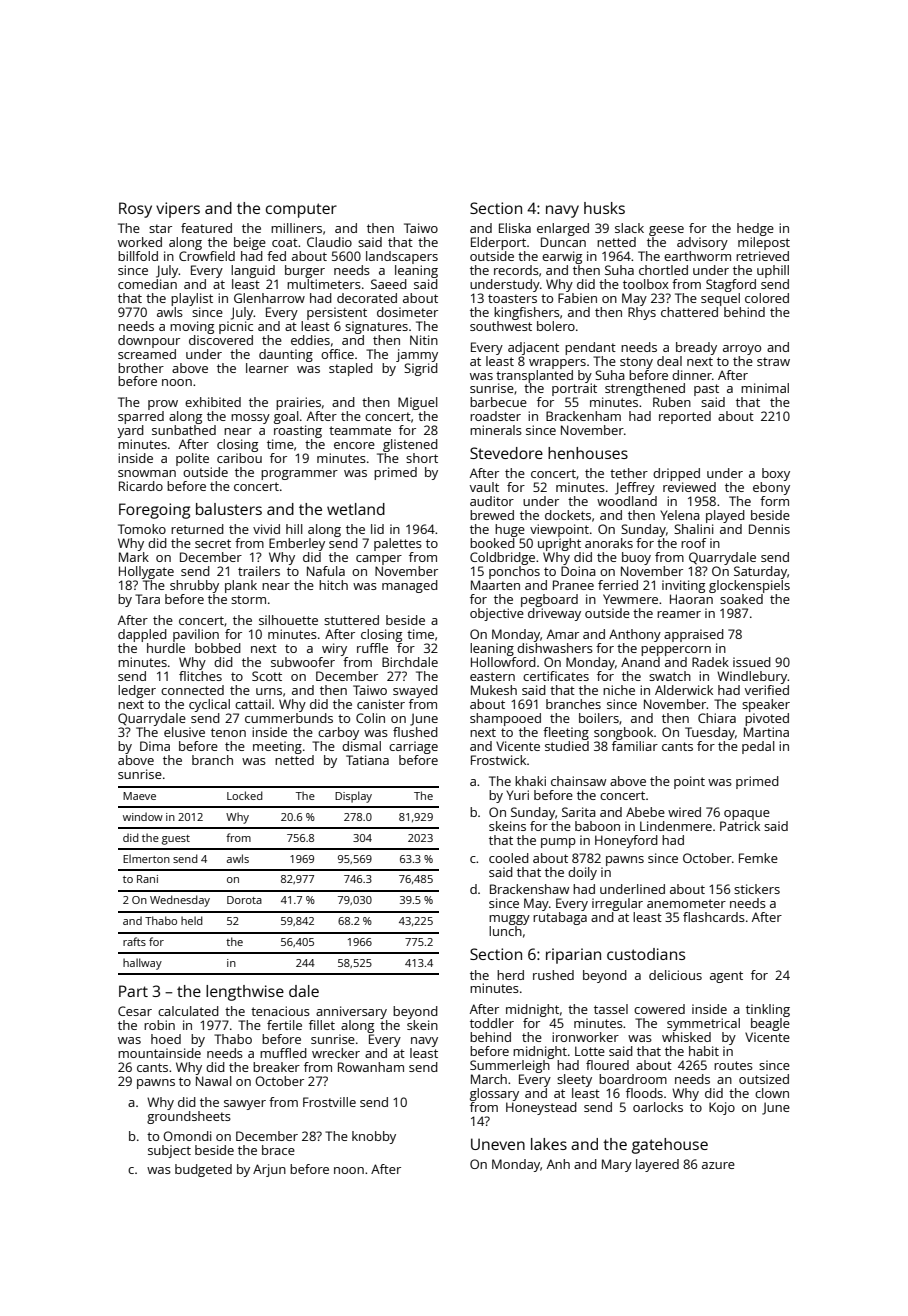  I want to click on Rhys, so click(642, 313).
